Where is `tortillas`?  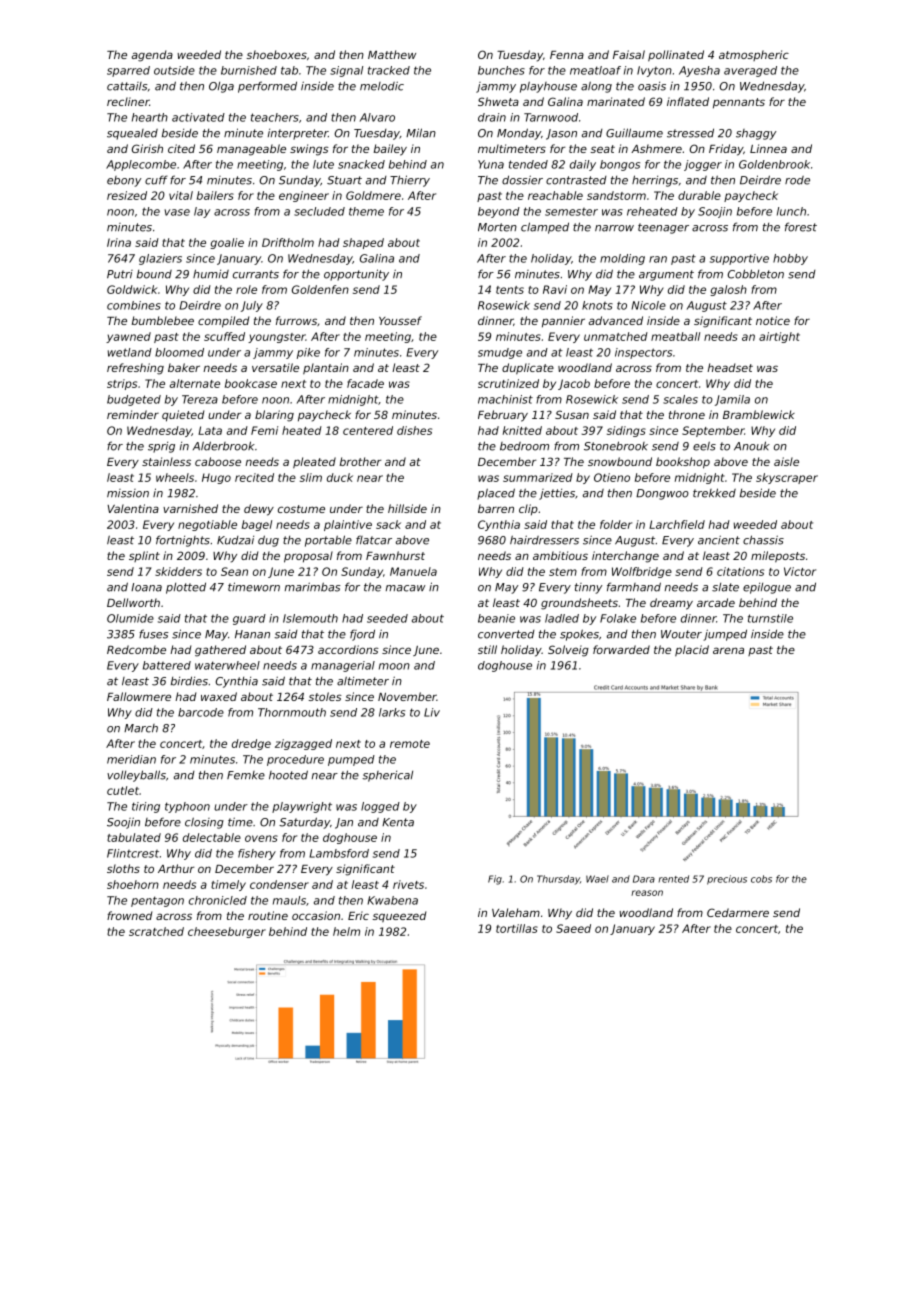 tortillas is located at coordinates (517, 928).
